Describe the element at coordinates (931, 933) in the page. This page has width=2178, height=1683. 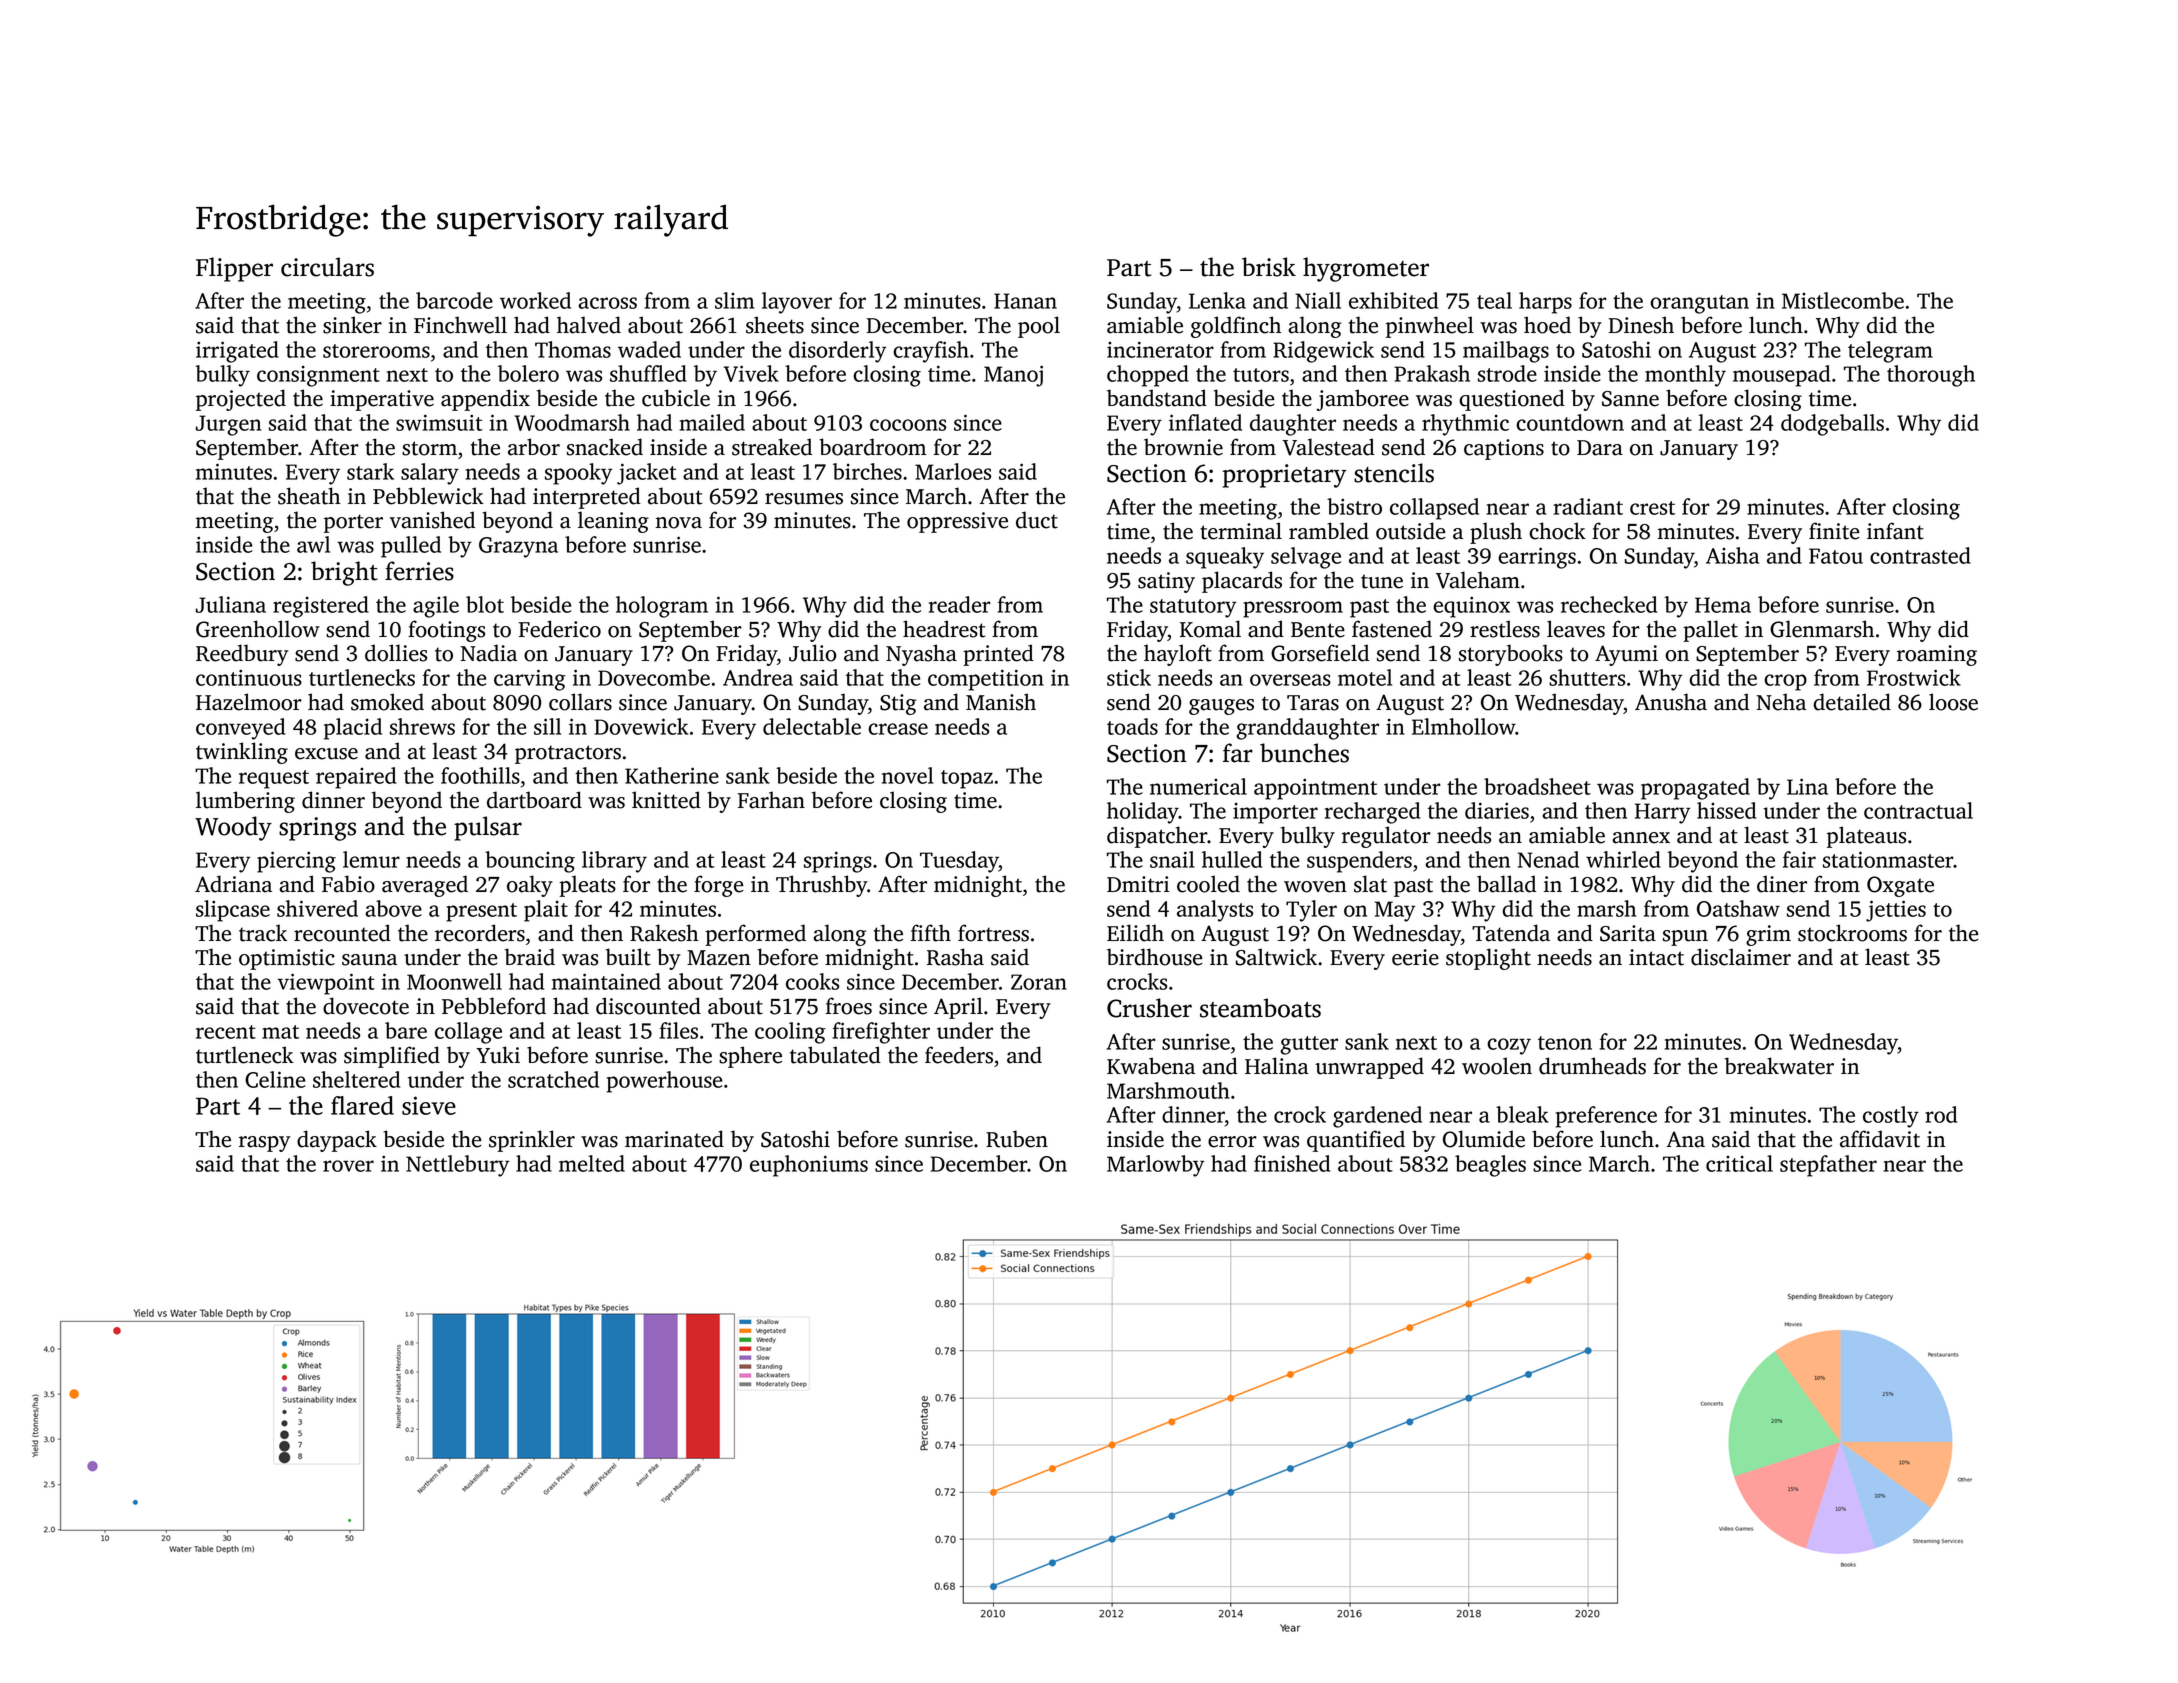
I see `fifth` at that location.
